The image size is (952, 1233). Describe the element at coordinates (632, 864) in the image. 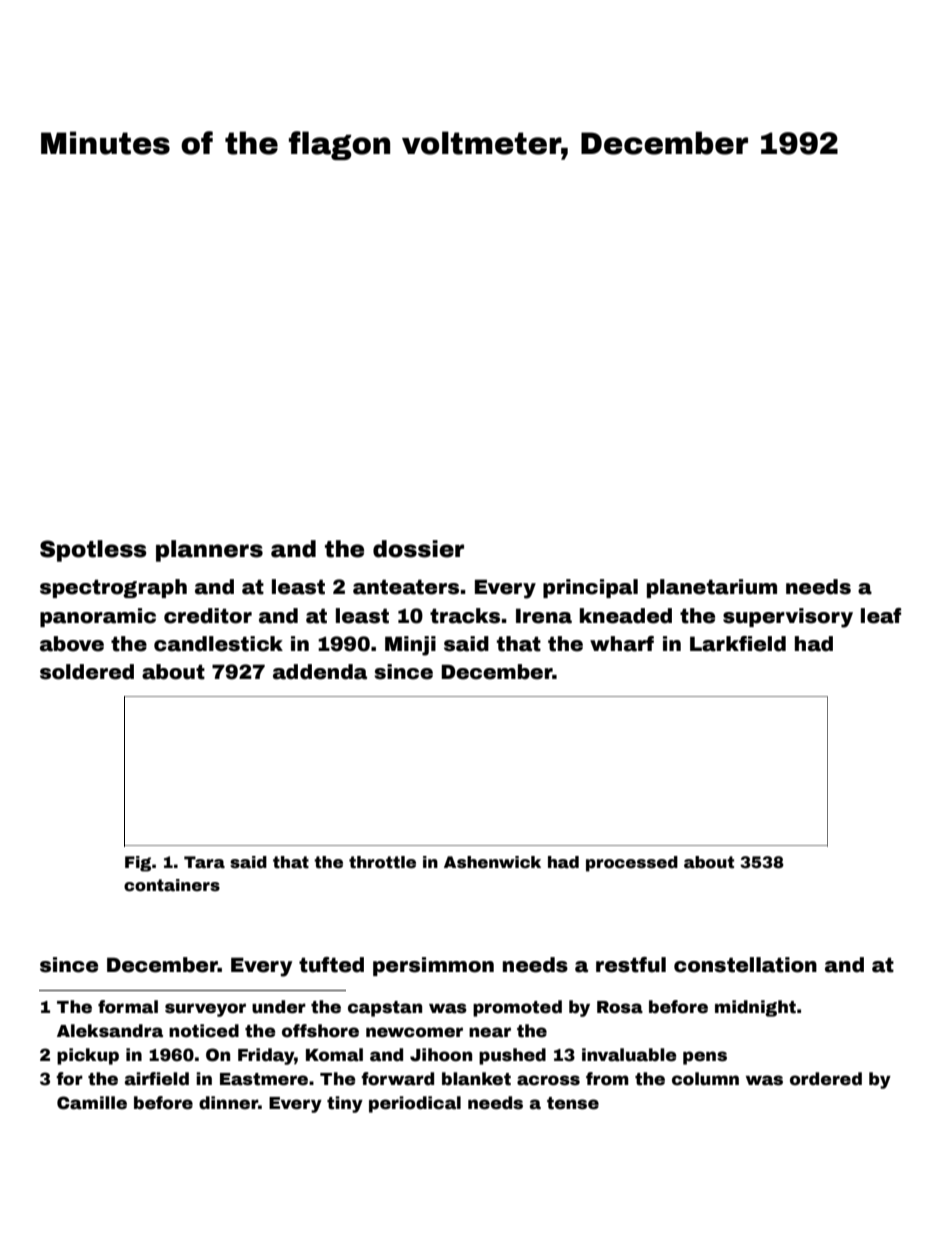

I see `processed` at that location.
